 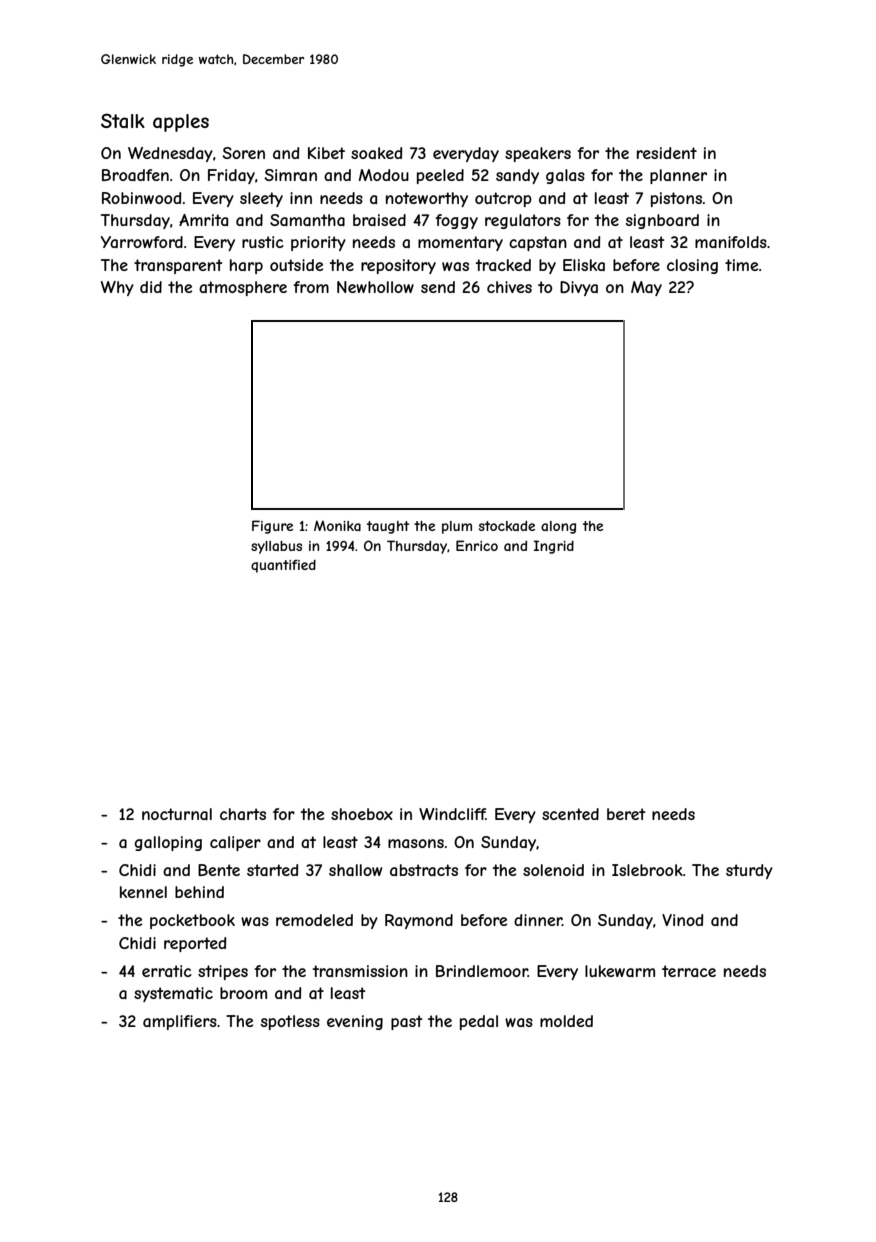 What do you see at coordinates (419, 921) in the screenshot?
I see `Raymond` at bounding box center [419, 921].
